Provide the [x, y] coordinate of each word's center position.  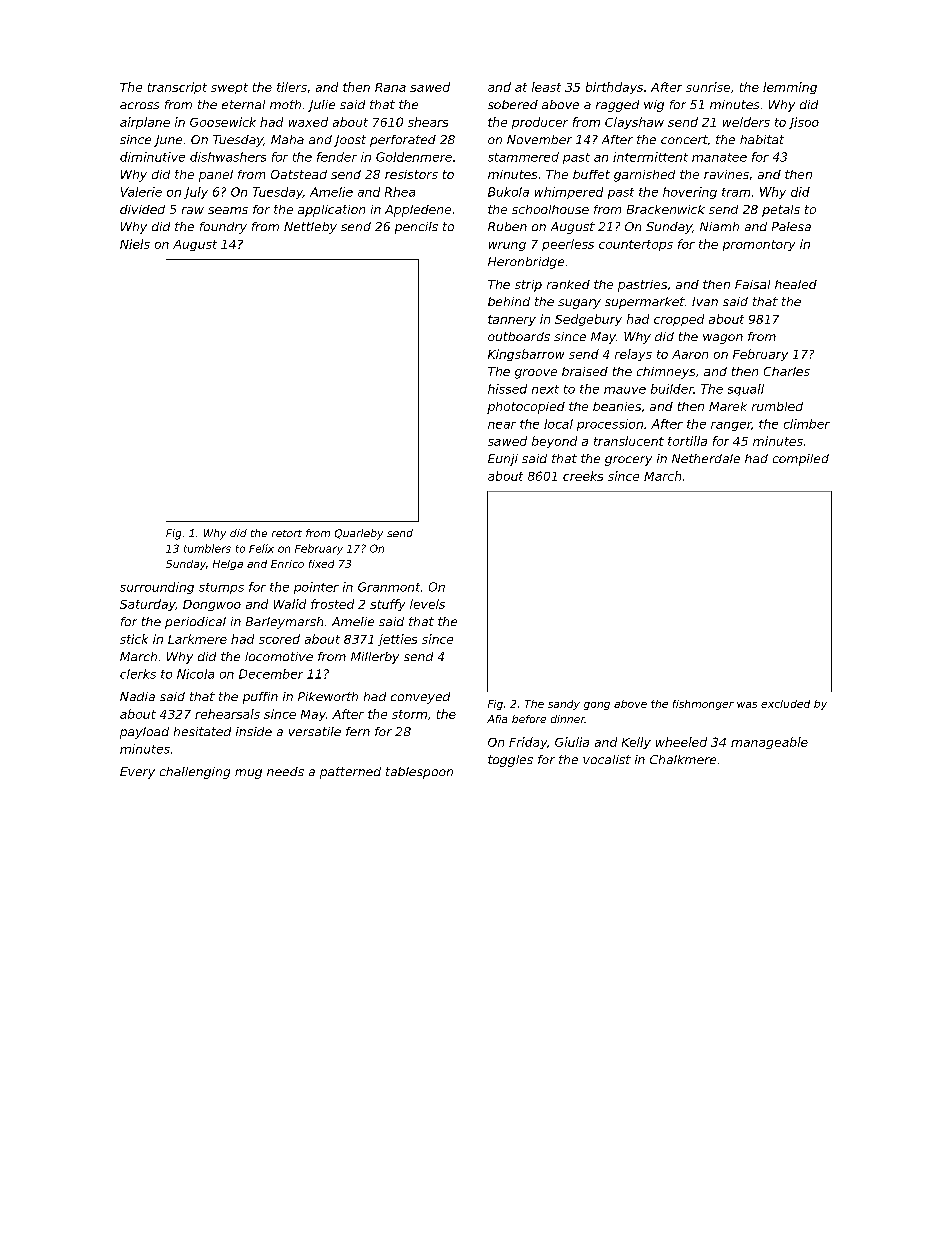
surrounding [157, 588]
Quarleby [359, 534]
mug [248, 774]
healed [796, 284]
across [139, 105]
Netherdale [706, 458]
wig [654, 106]
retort [287, 533]
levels [427, 604]
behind [509, 301]
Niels [135, 244]
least [546, 87]
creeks [583, 476]
